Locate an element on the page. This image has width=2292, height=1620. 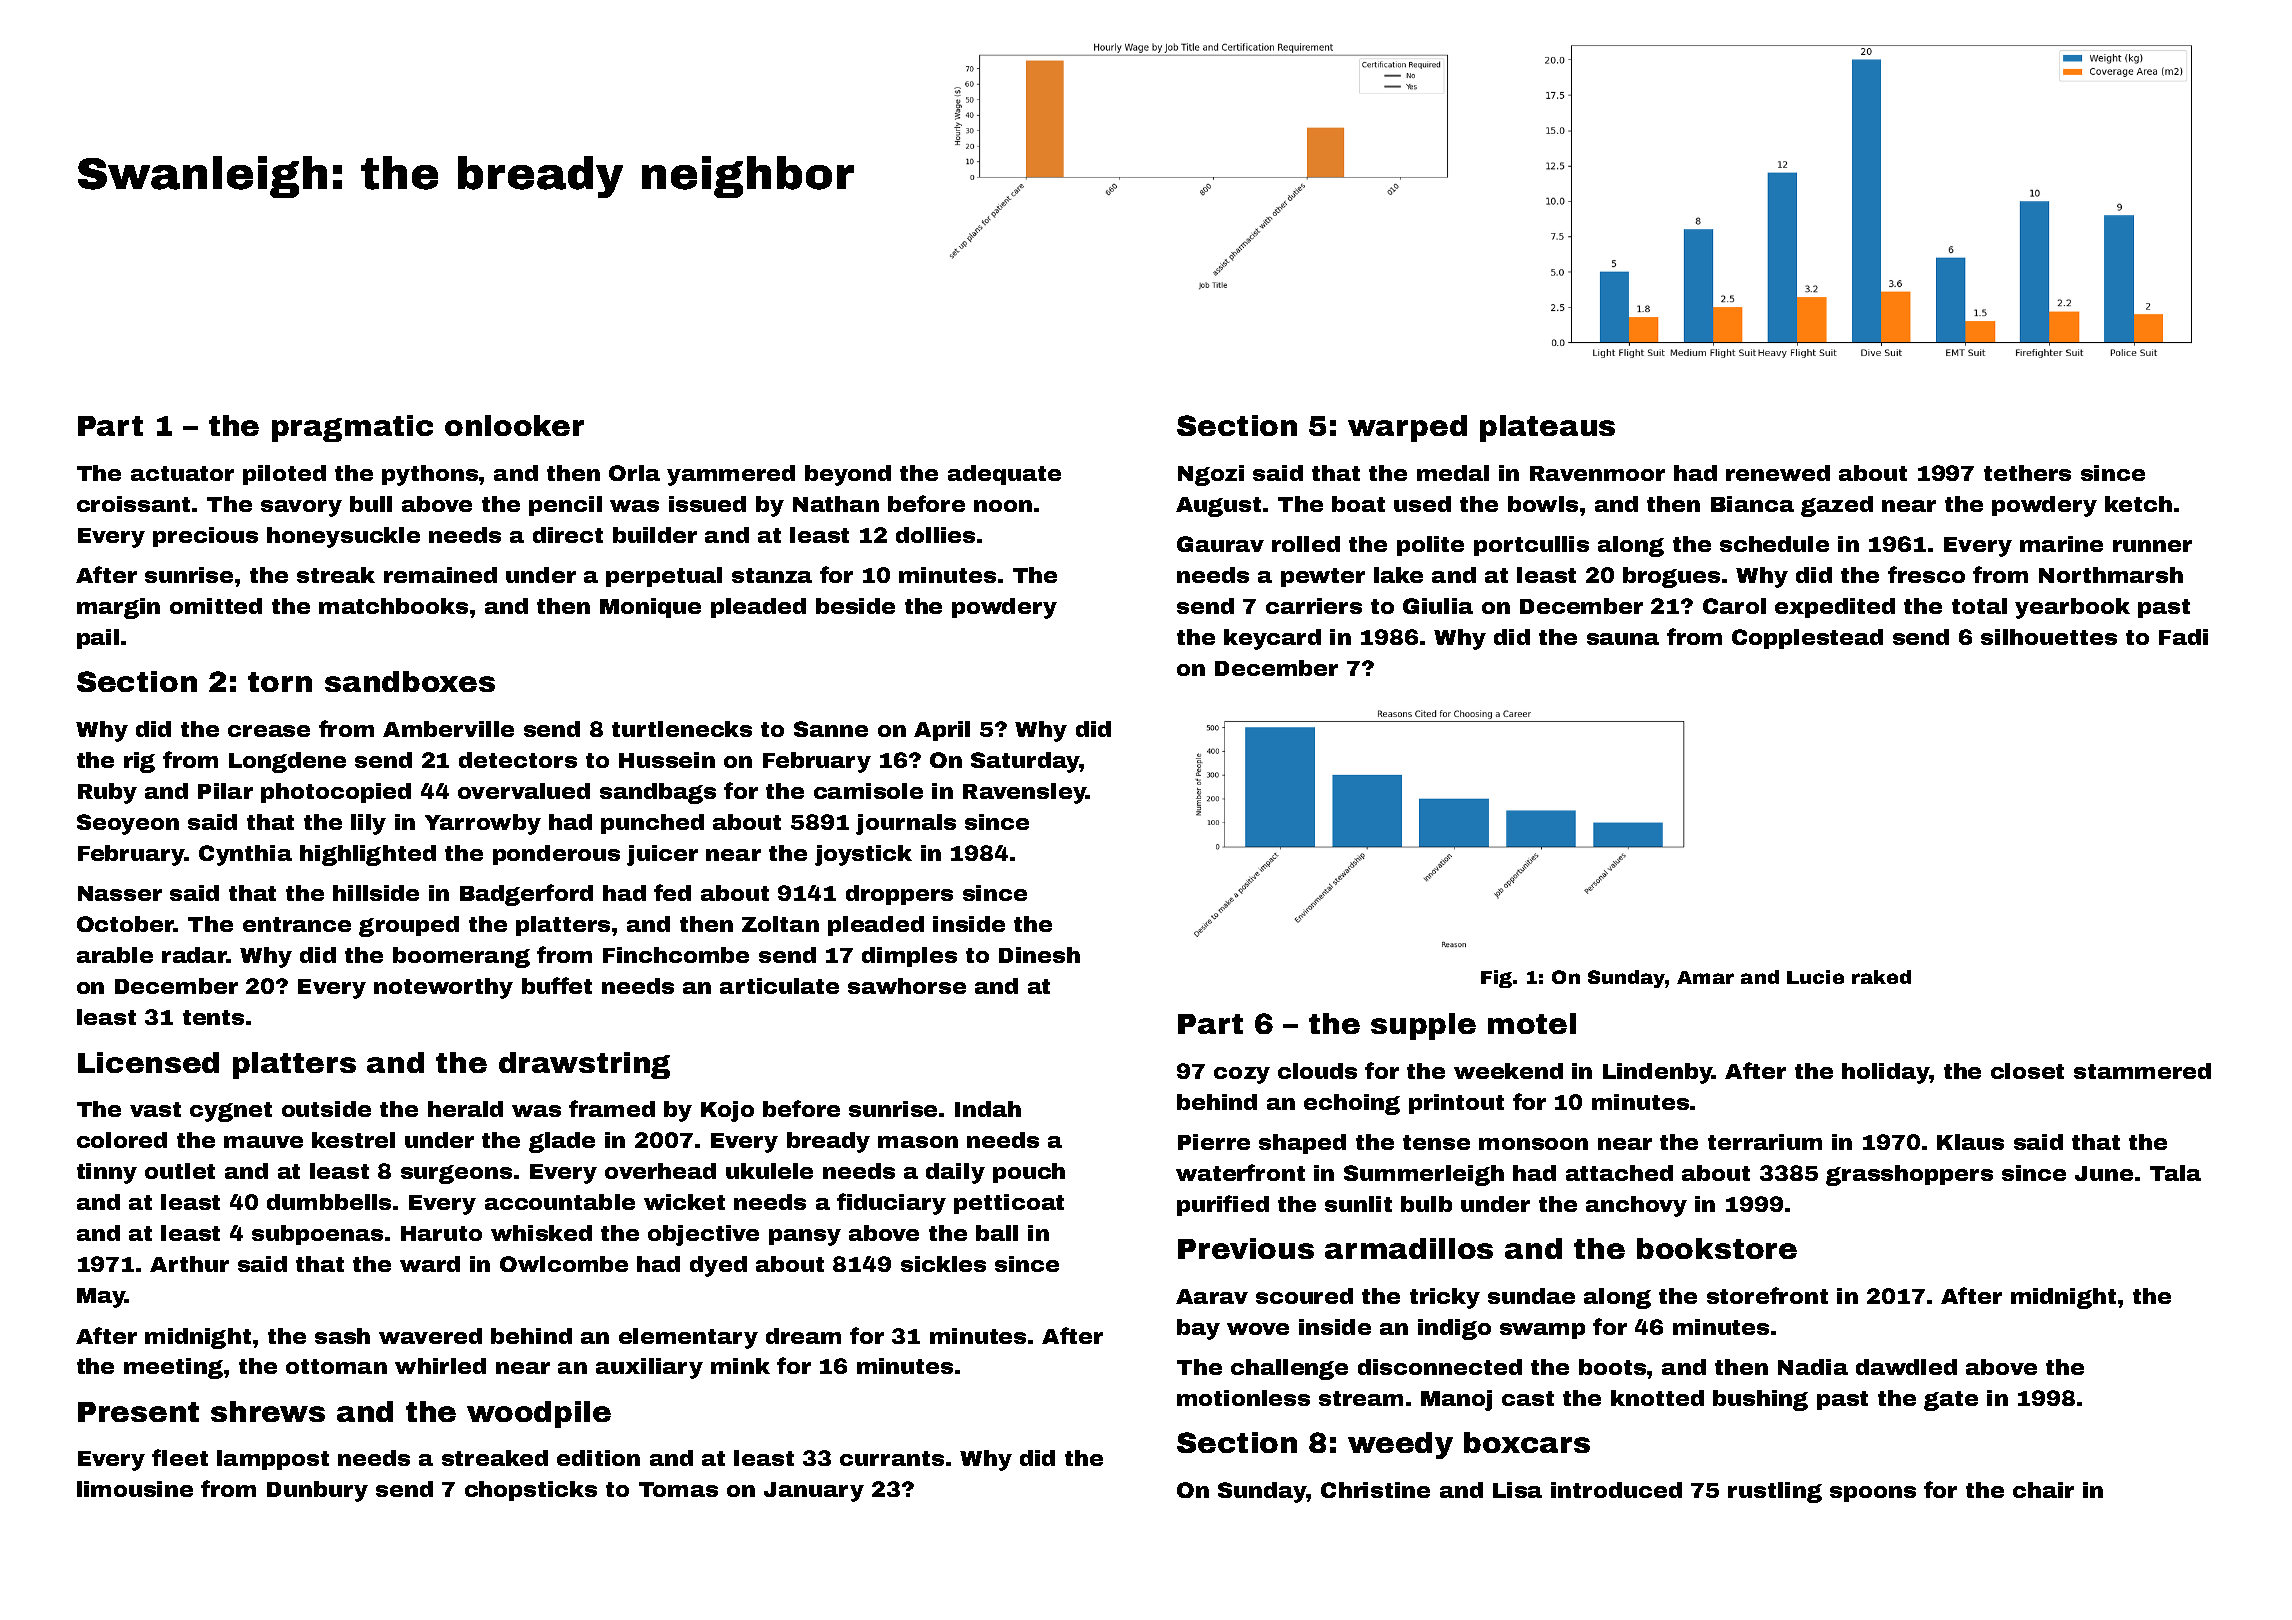
outside is located at coordinates (326, 1109).
